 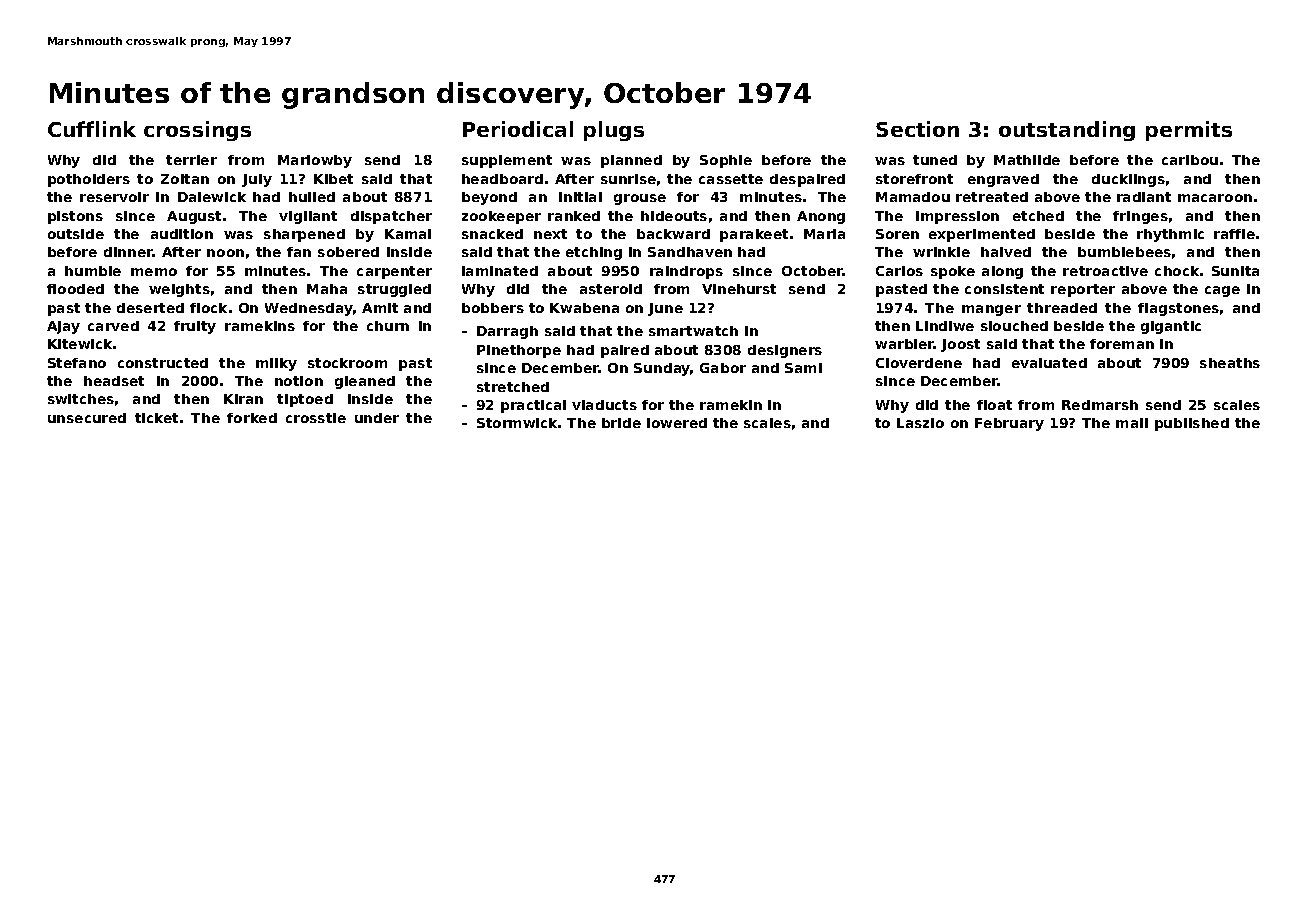 What do you see at coordinates (518, 129) in the screenshot?
I see `Periodical` at bounding box center [518, 129].
